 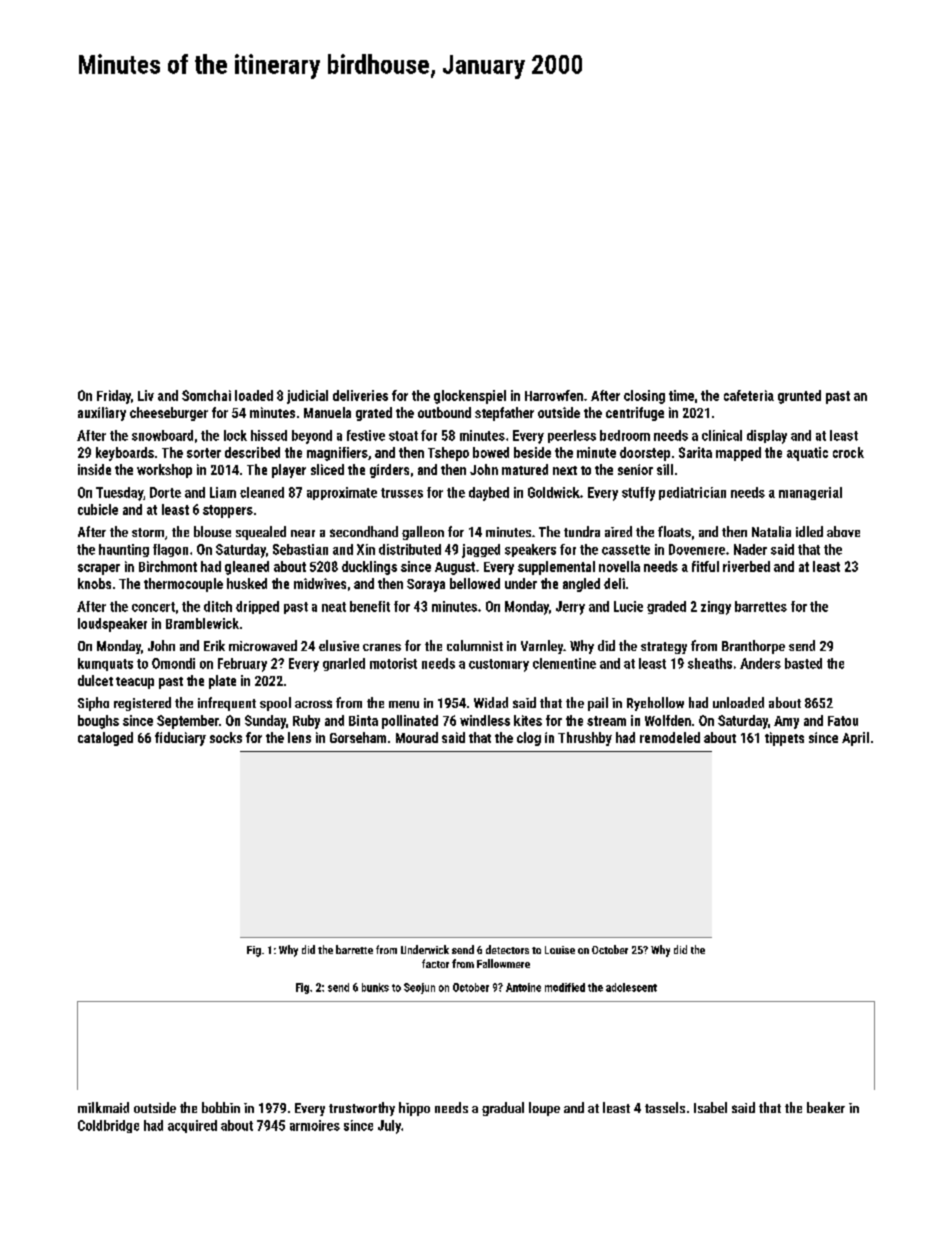 What do you see at coordinates (404, 704) in the screenshot?
I see `menu` at bounding box center [404, 704].
